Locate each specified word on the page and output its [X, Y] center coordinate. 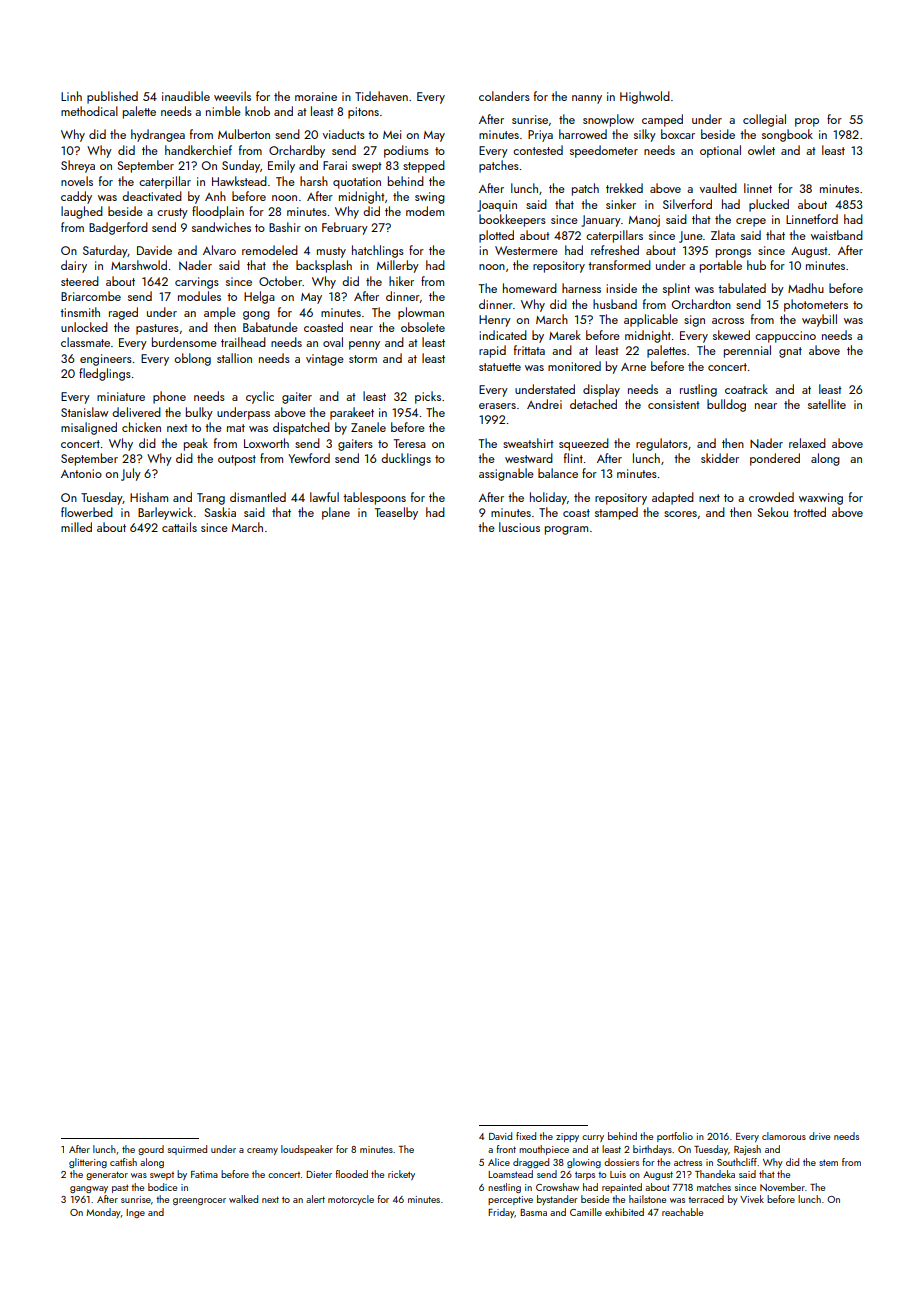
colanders [504, 96]
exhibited [624, 1212]
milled [76, 527]
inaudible [186, 96]
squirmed [187, 1150]
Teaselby [396, 513]
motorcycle [351, 1200]
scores [680, 514]
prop [807, 122]
